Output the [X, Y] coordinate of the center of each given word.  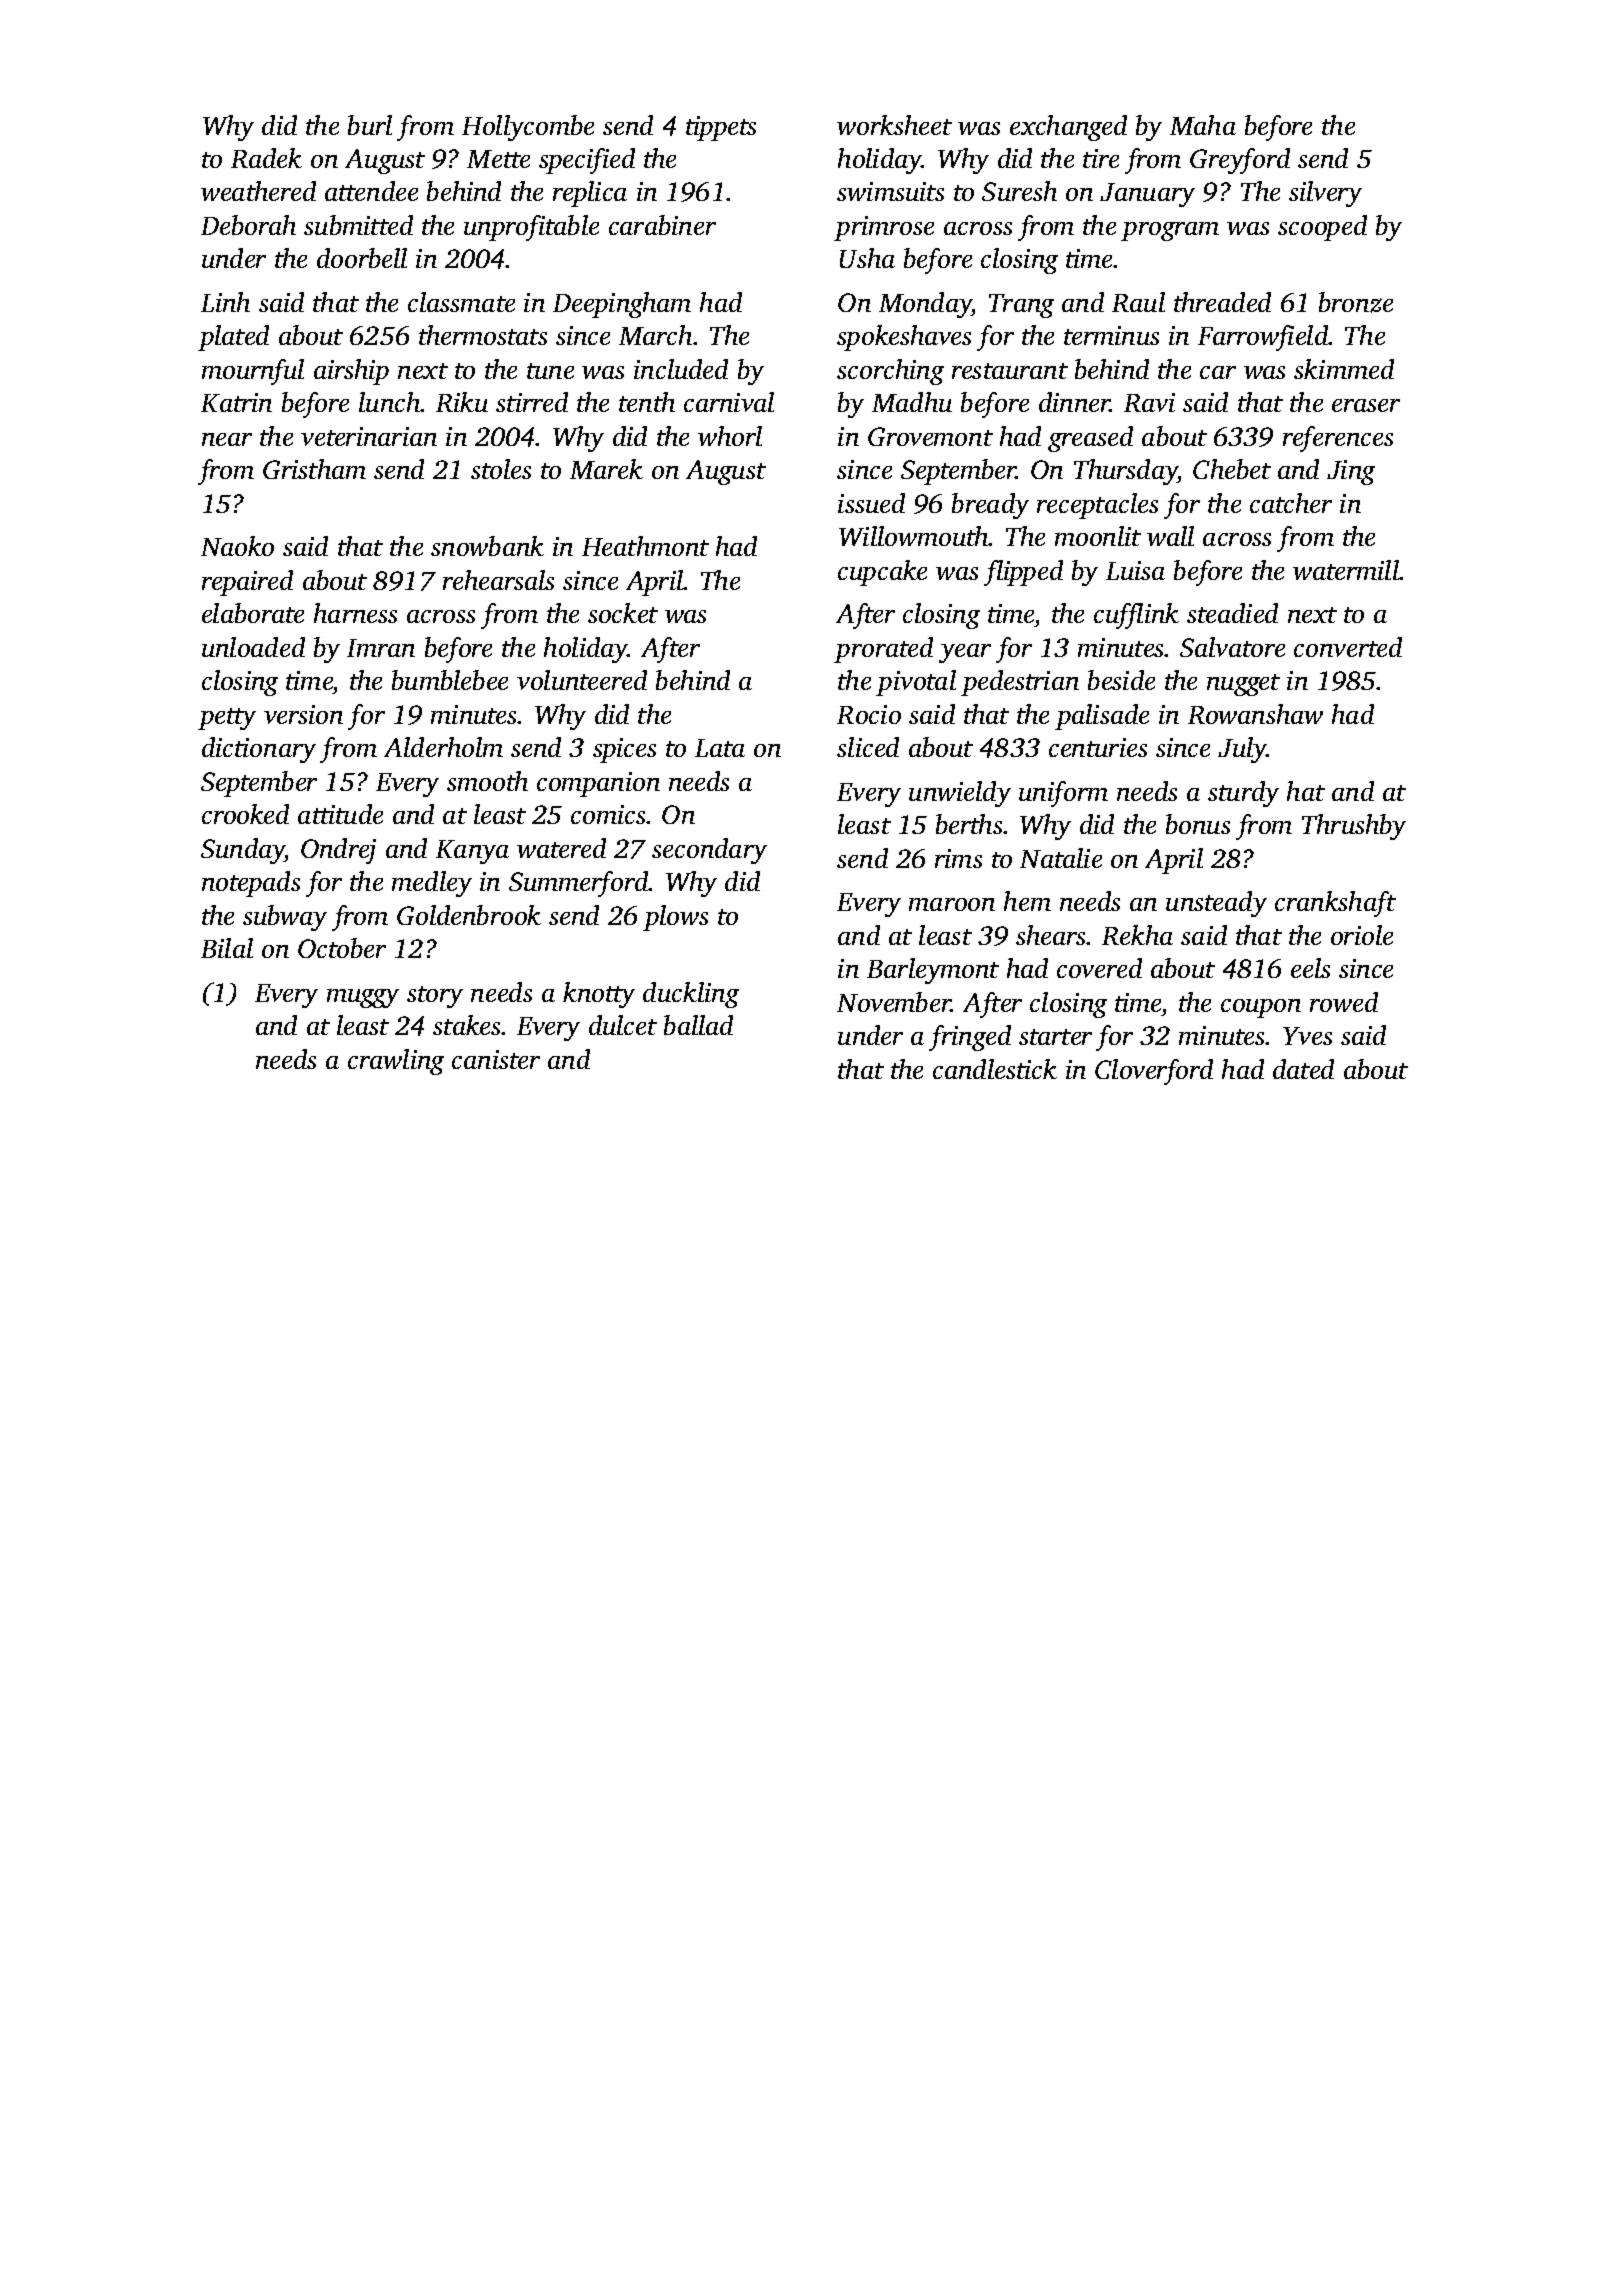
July [1242, 750]
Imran [381, 648]
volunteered [582, 680]
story [435, 997]
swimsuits [890, 191]
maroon [952, 904]
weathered [258, 191]
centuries [1098, 747]
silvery [1325, 194]
